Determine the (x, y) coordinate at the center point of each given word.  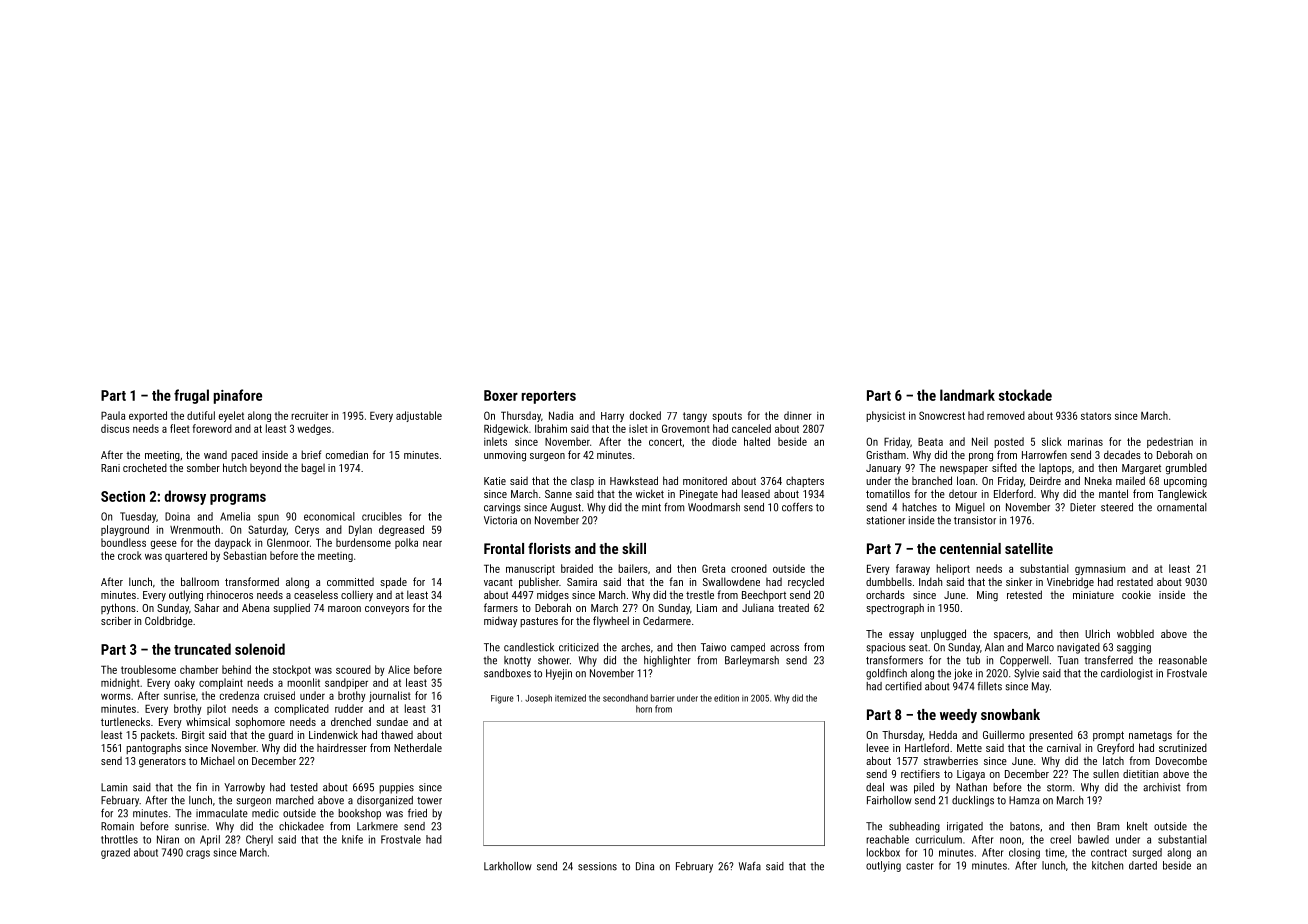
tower (429, 801)
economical (329, 516)
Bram (1108, 826)
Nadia (561, 415)
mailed (1130, 480)
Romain (117, 826)
